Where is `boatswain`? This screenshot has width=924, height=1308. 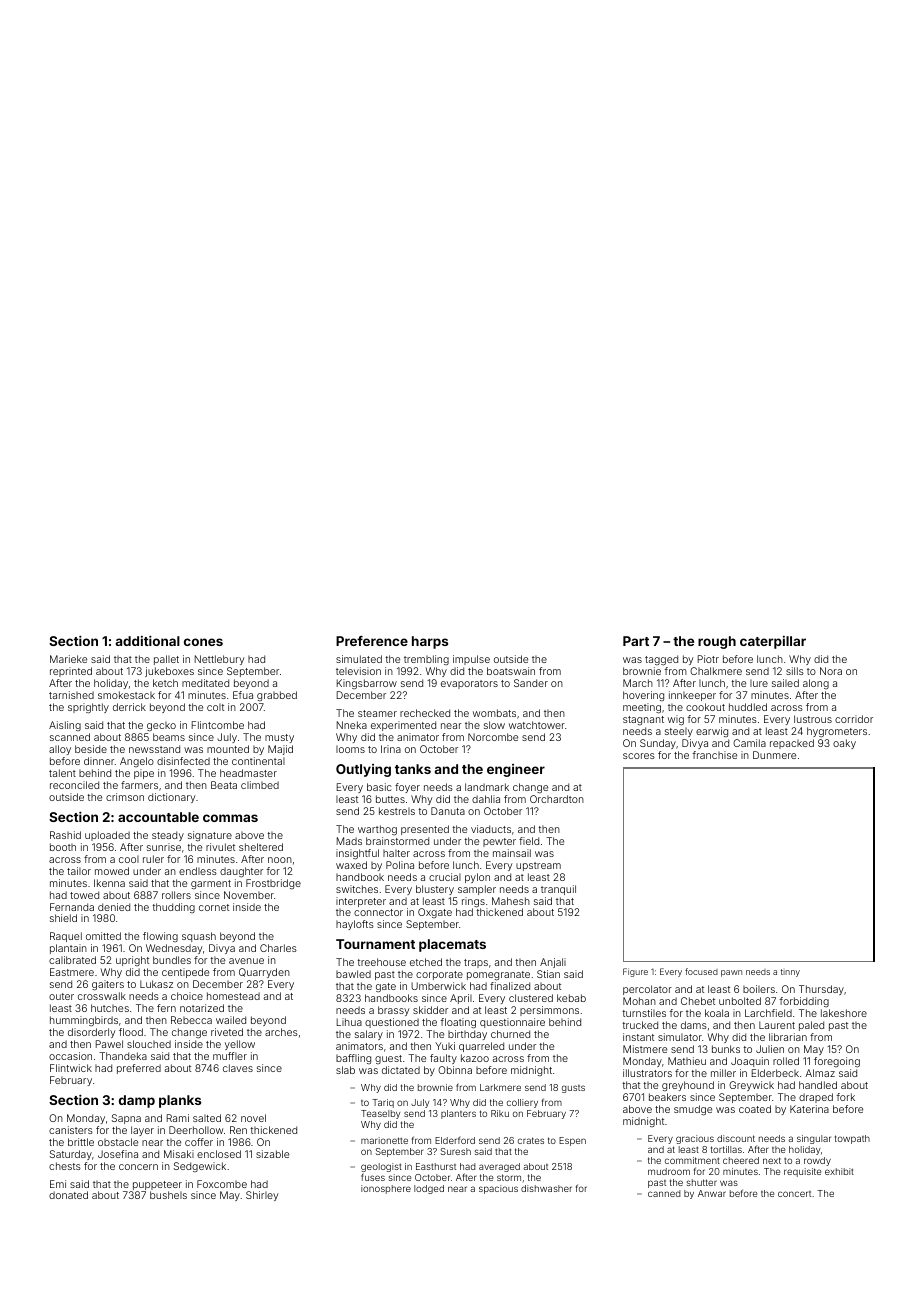 boatswain is located at coordinates (511, 671).
